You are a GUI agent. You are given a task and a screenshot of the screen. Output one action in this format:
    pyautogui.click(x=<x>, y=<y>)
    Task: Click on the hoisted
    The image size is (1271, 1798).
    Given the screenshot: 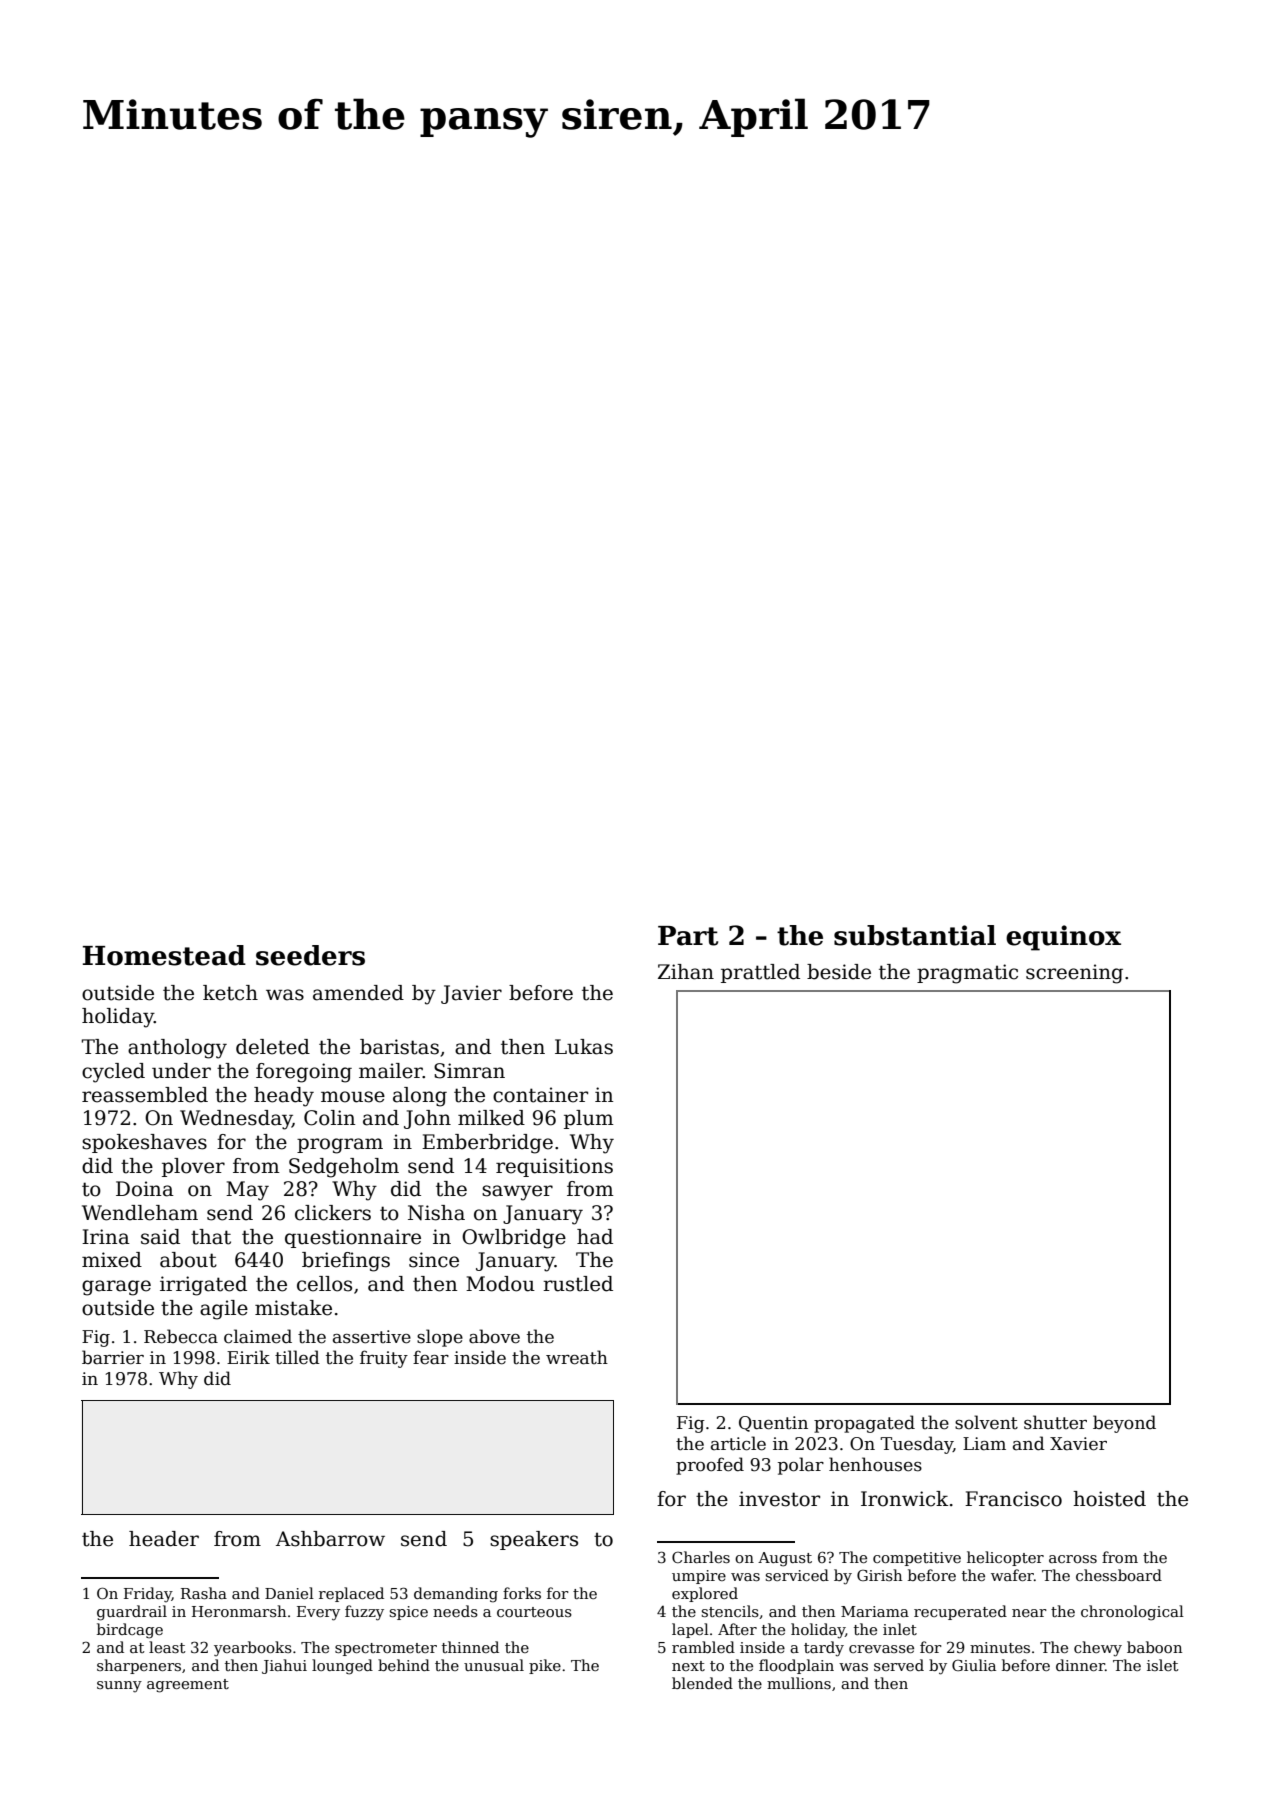 What is the action you would take?
    pyautogui.click(x=1109, y=1499)
